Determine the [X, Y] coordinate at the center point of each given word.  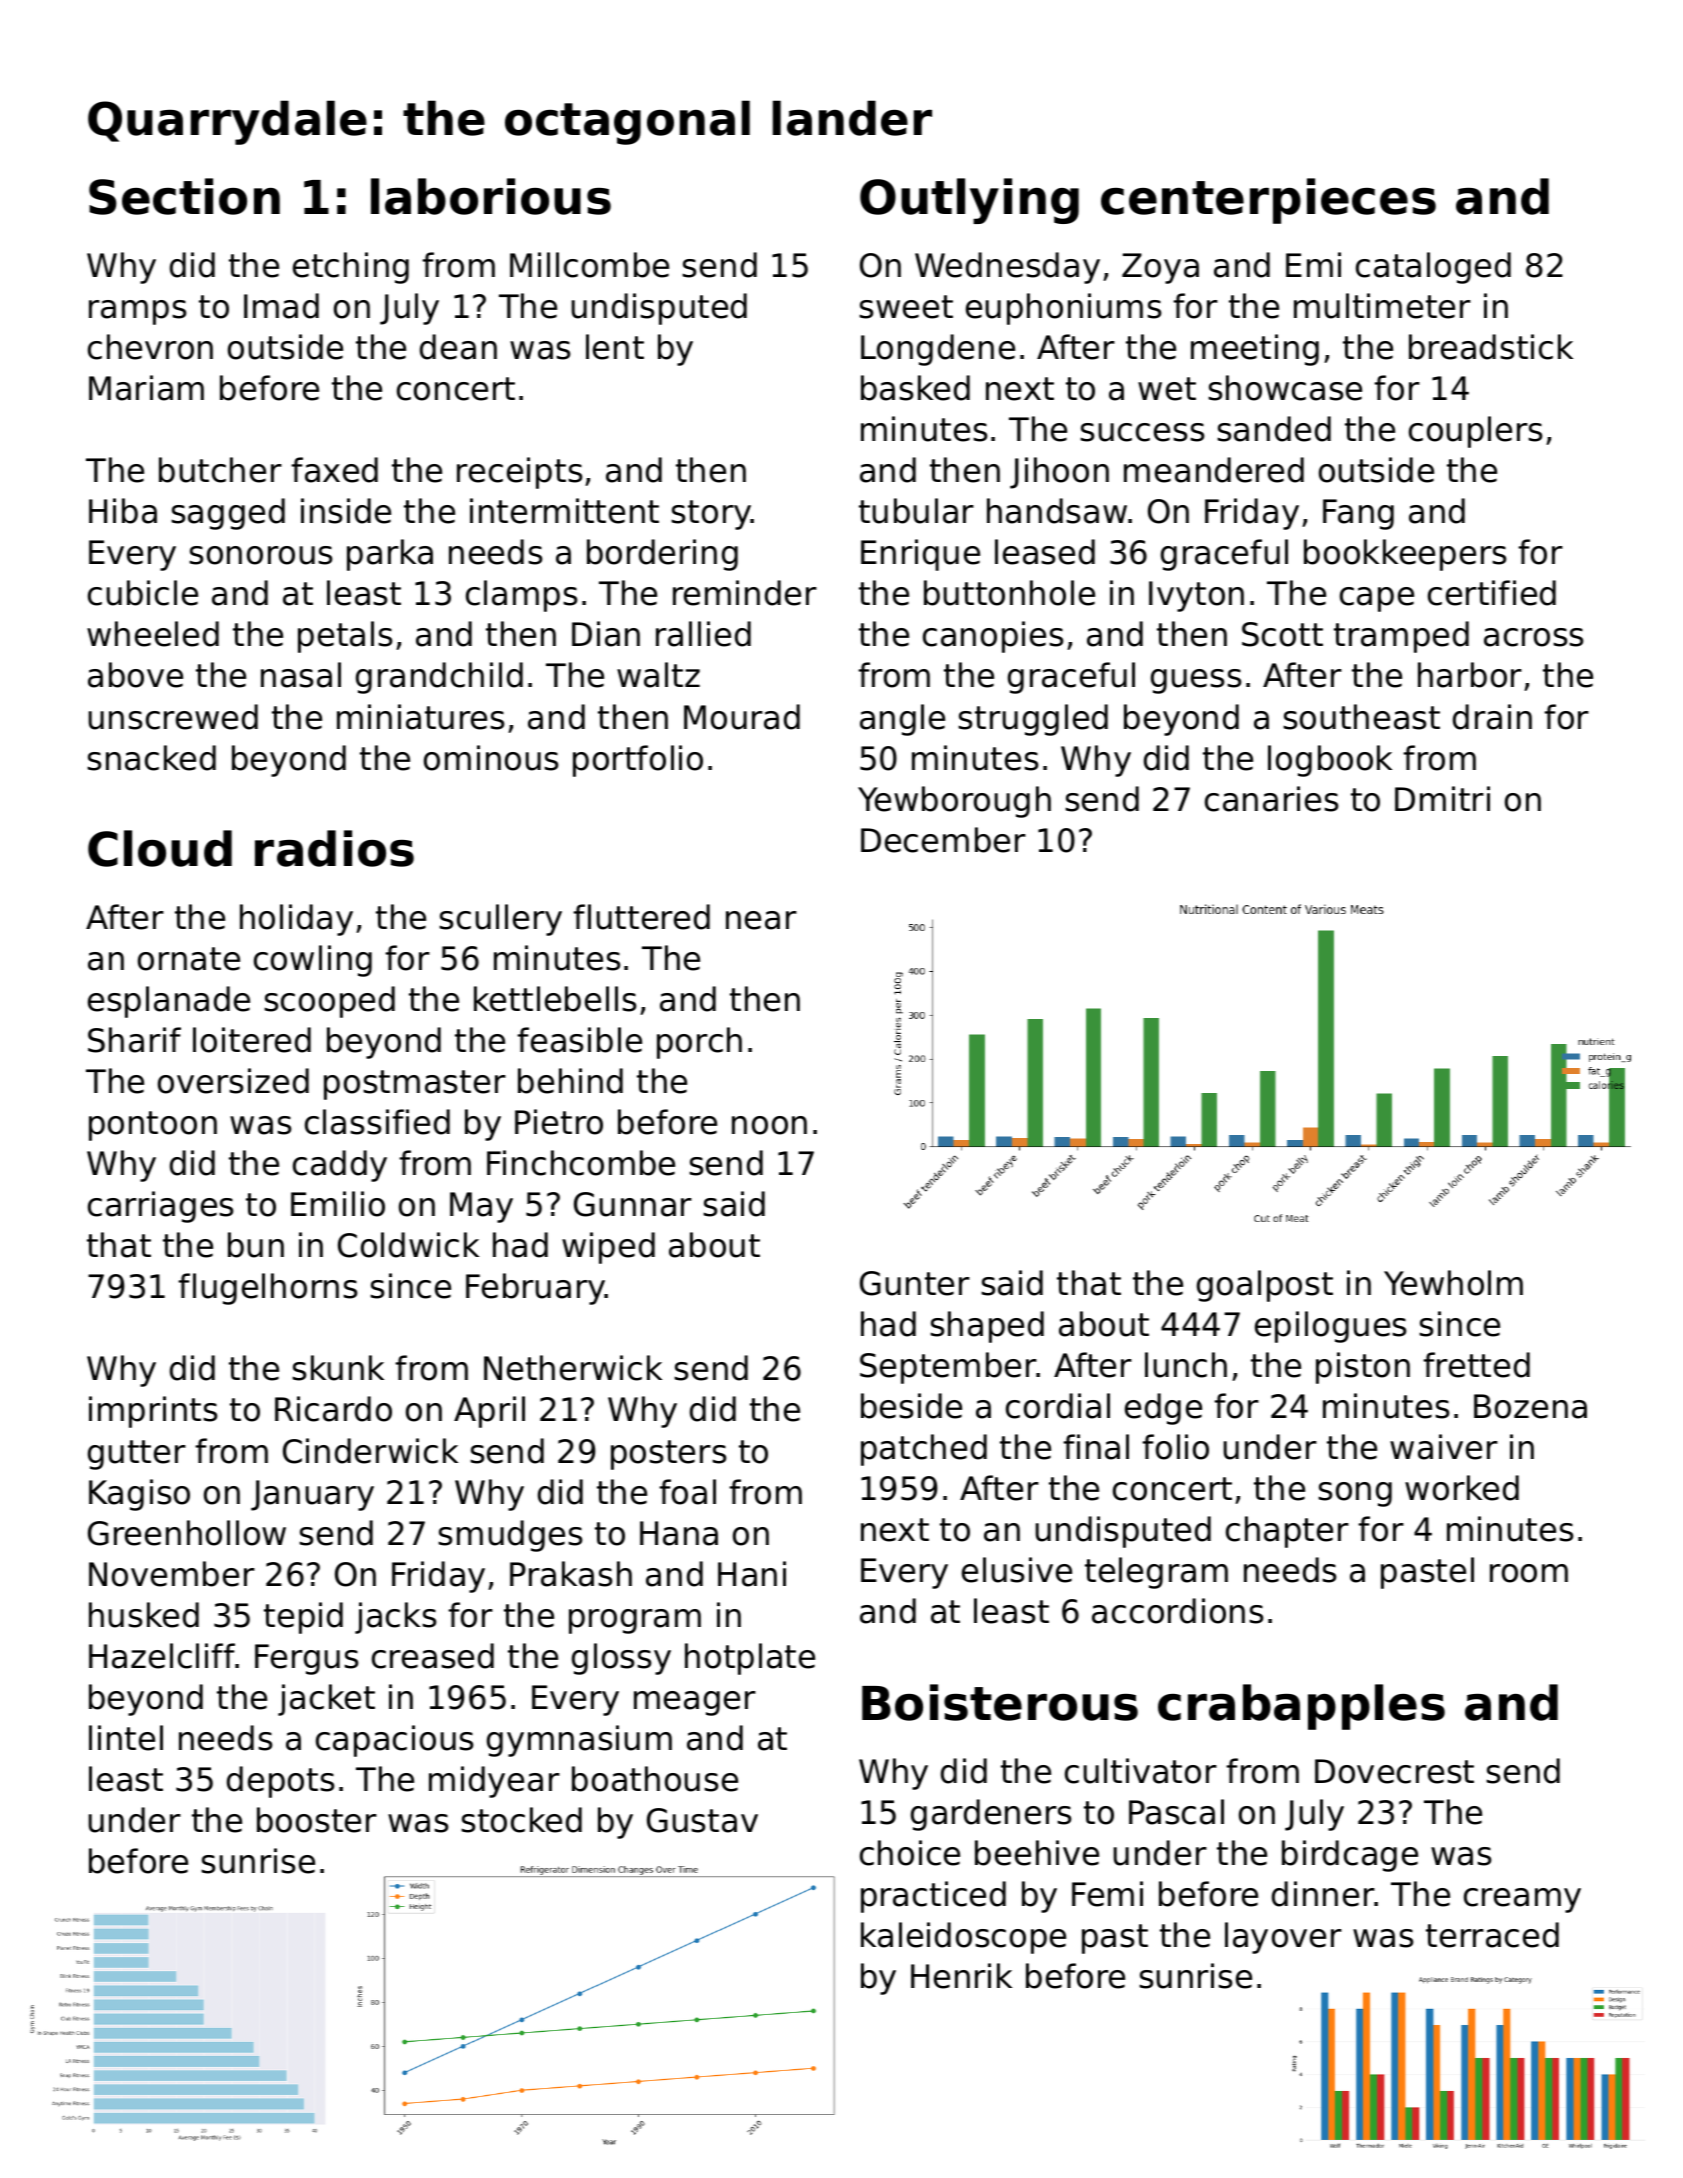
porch [699, 1043]
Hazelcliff [162, 1656]
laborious [491, 196]
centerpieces [1268, 201]
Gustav [702, 1820]
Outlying [969, 201]
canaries [1271, 799]
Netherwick [573, 1368]
